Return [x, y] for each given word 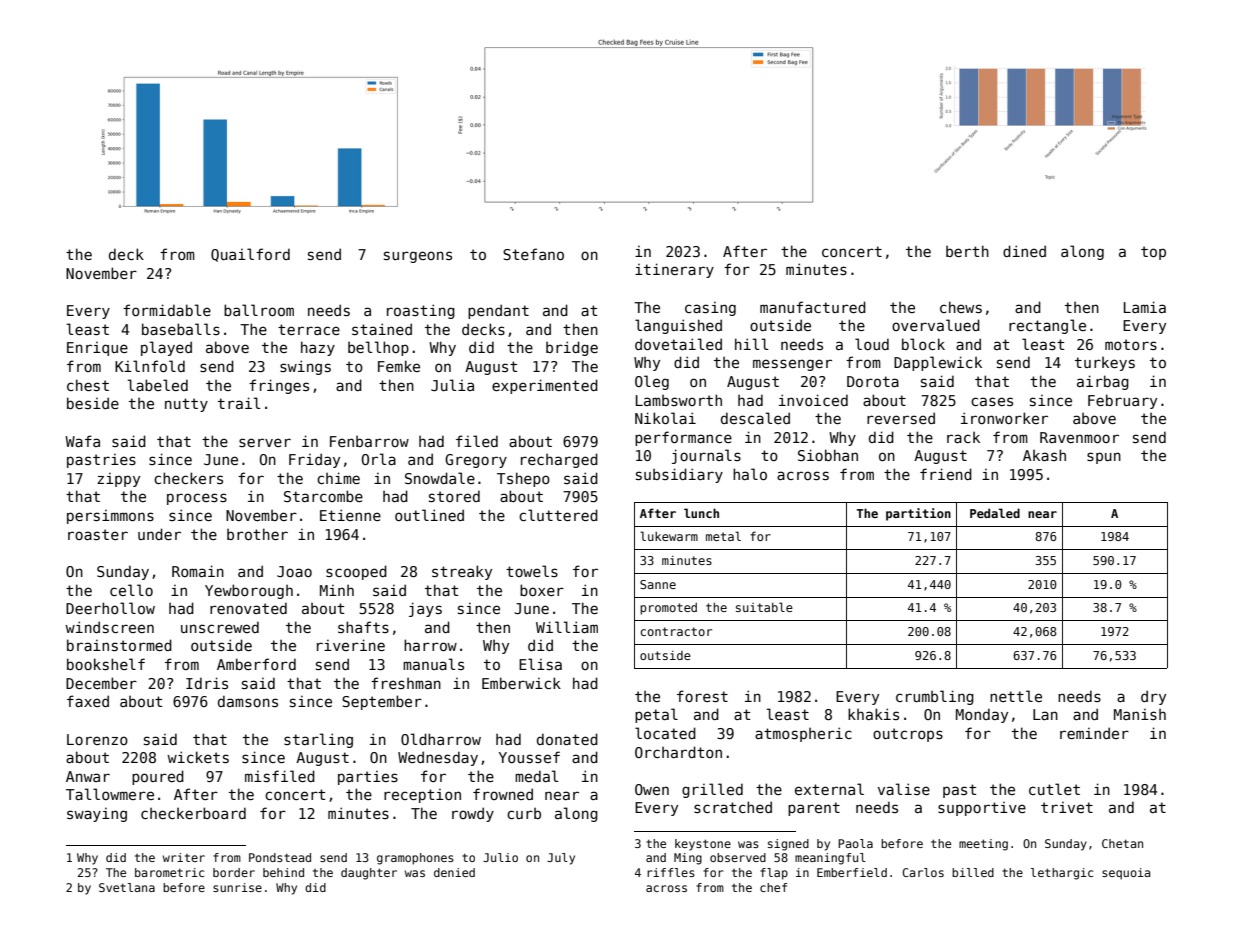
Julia [452, 385]
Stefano [533, 254]
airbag [1103, 382]
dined [1024, 251]
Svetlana [127, 887]
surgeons [418, 257]
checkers [188, 478]
